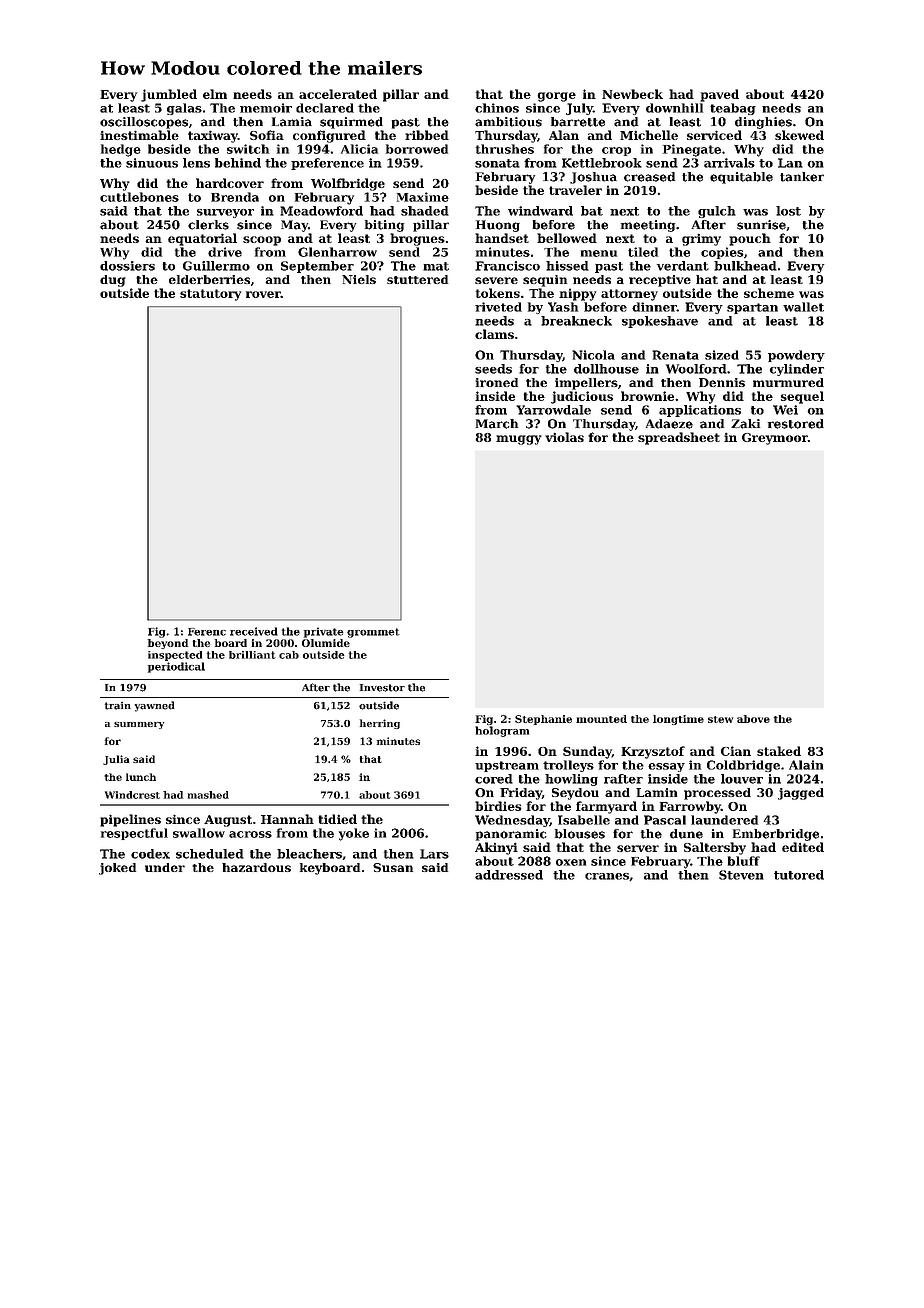 This page has width=924, height=1308. What do you see at coordinates (803, 307) in the page?
I see `wallet` at bounding box center [803, 307].
